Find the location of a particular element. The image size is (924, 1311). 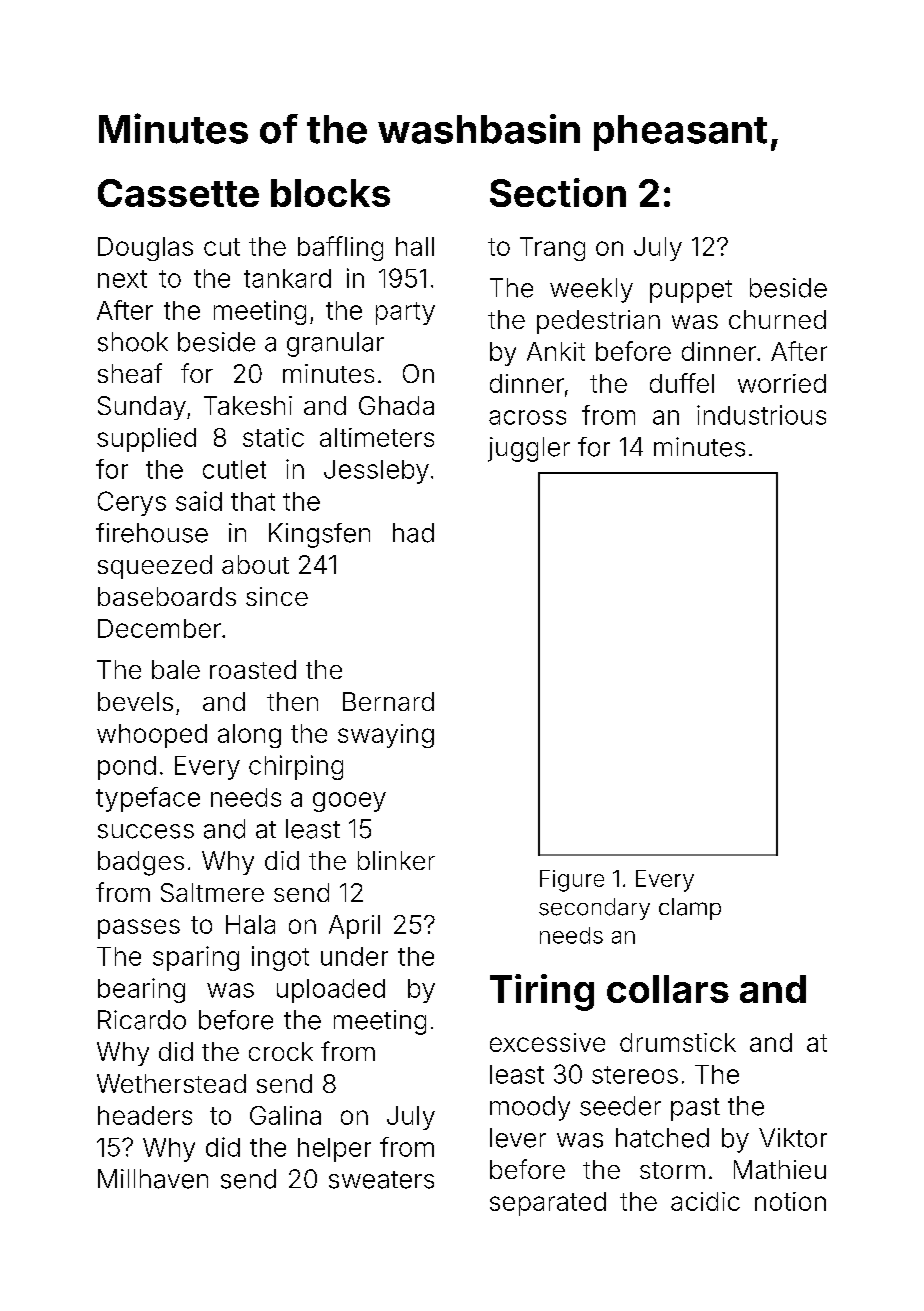

Section is located at coordinates (558, 192).
